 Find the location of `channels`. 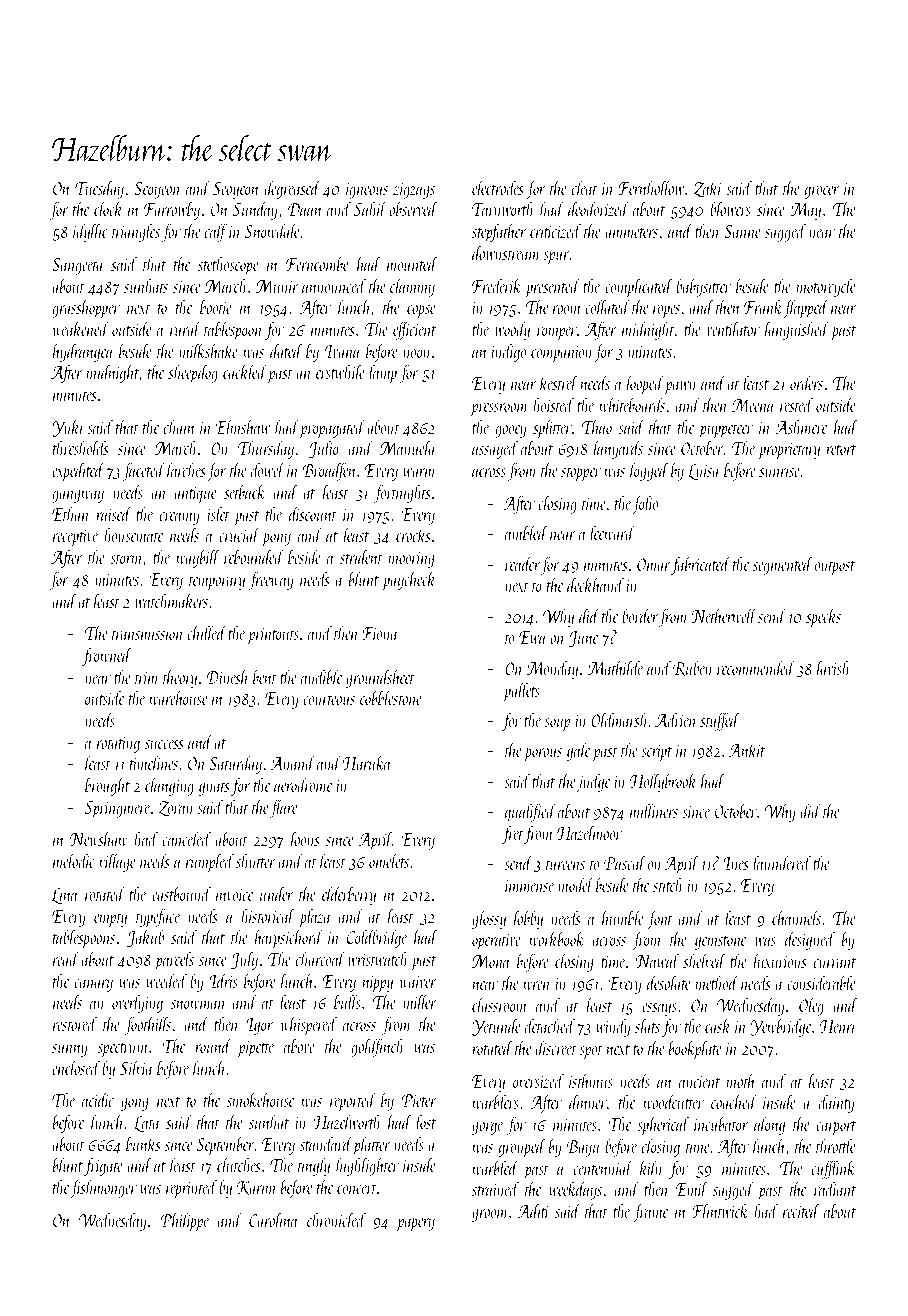

channels is located at coordinates (796, 917).
